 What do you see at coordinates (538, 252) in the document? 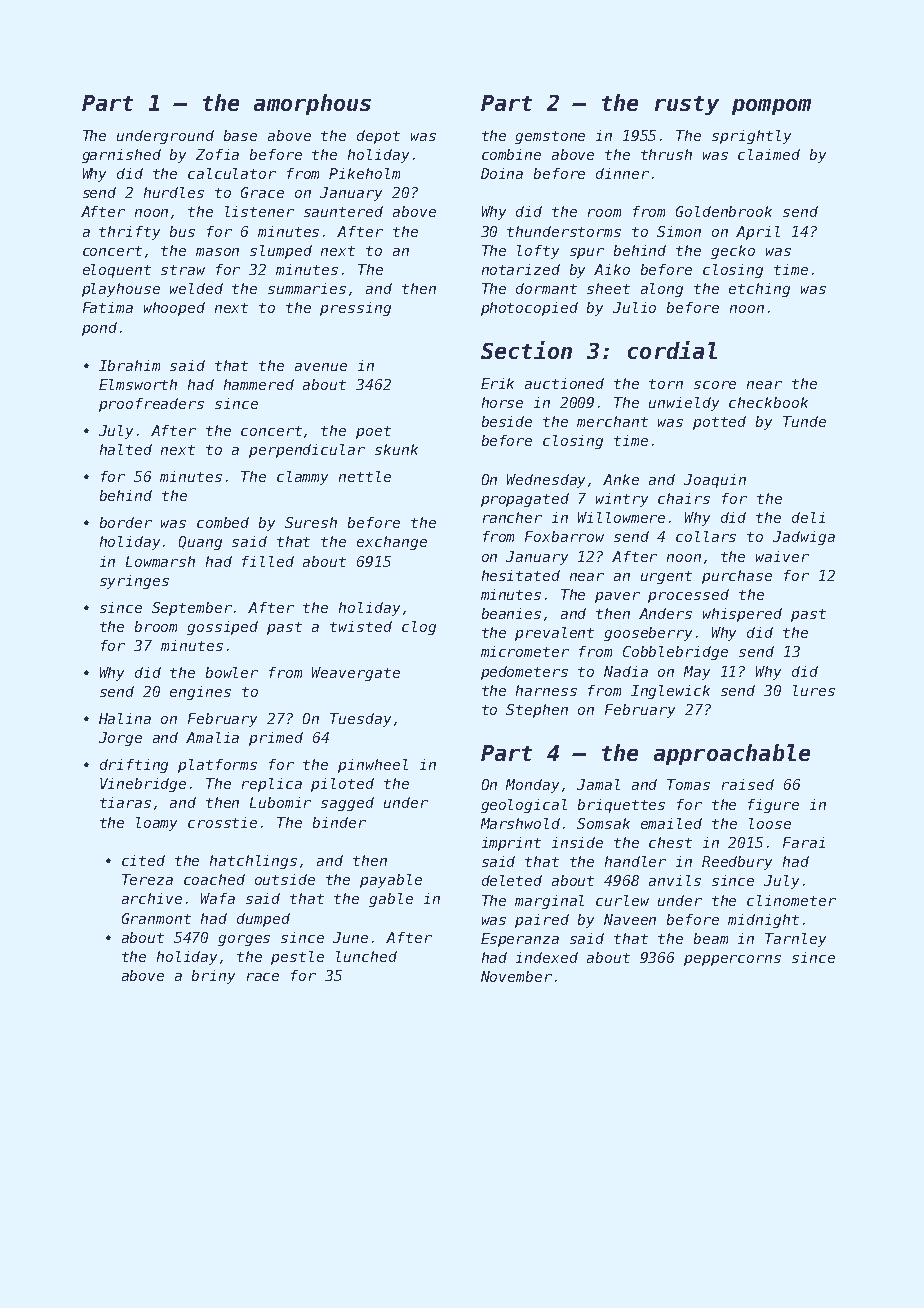
I see `lofty` at bounding box center [538, 252].
